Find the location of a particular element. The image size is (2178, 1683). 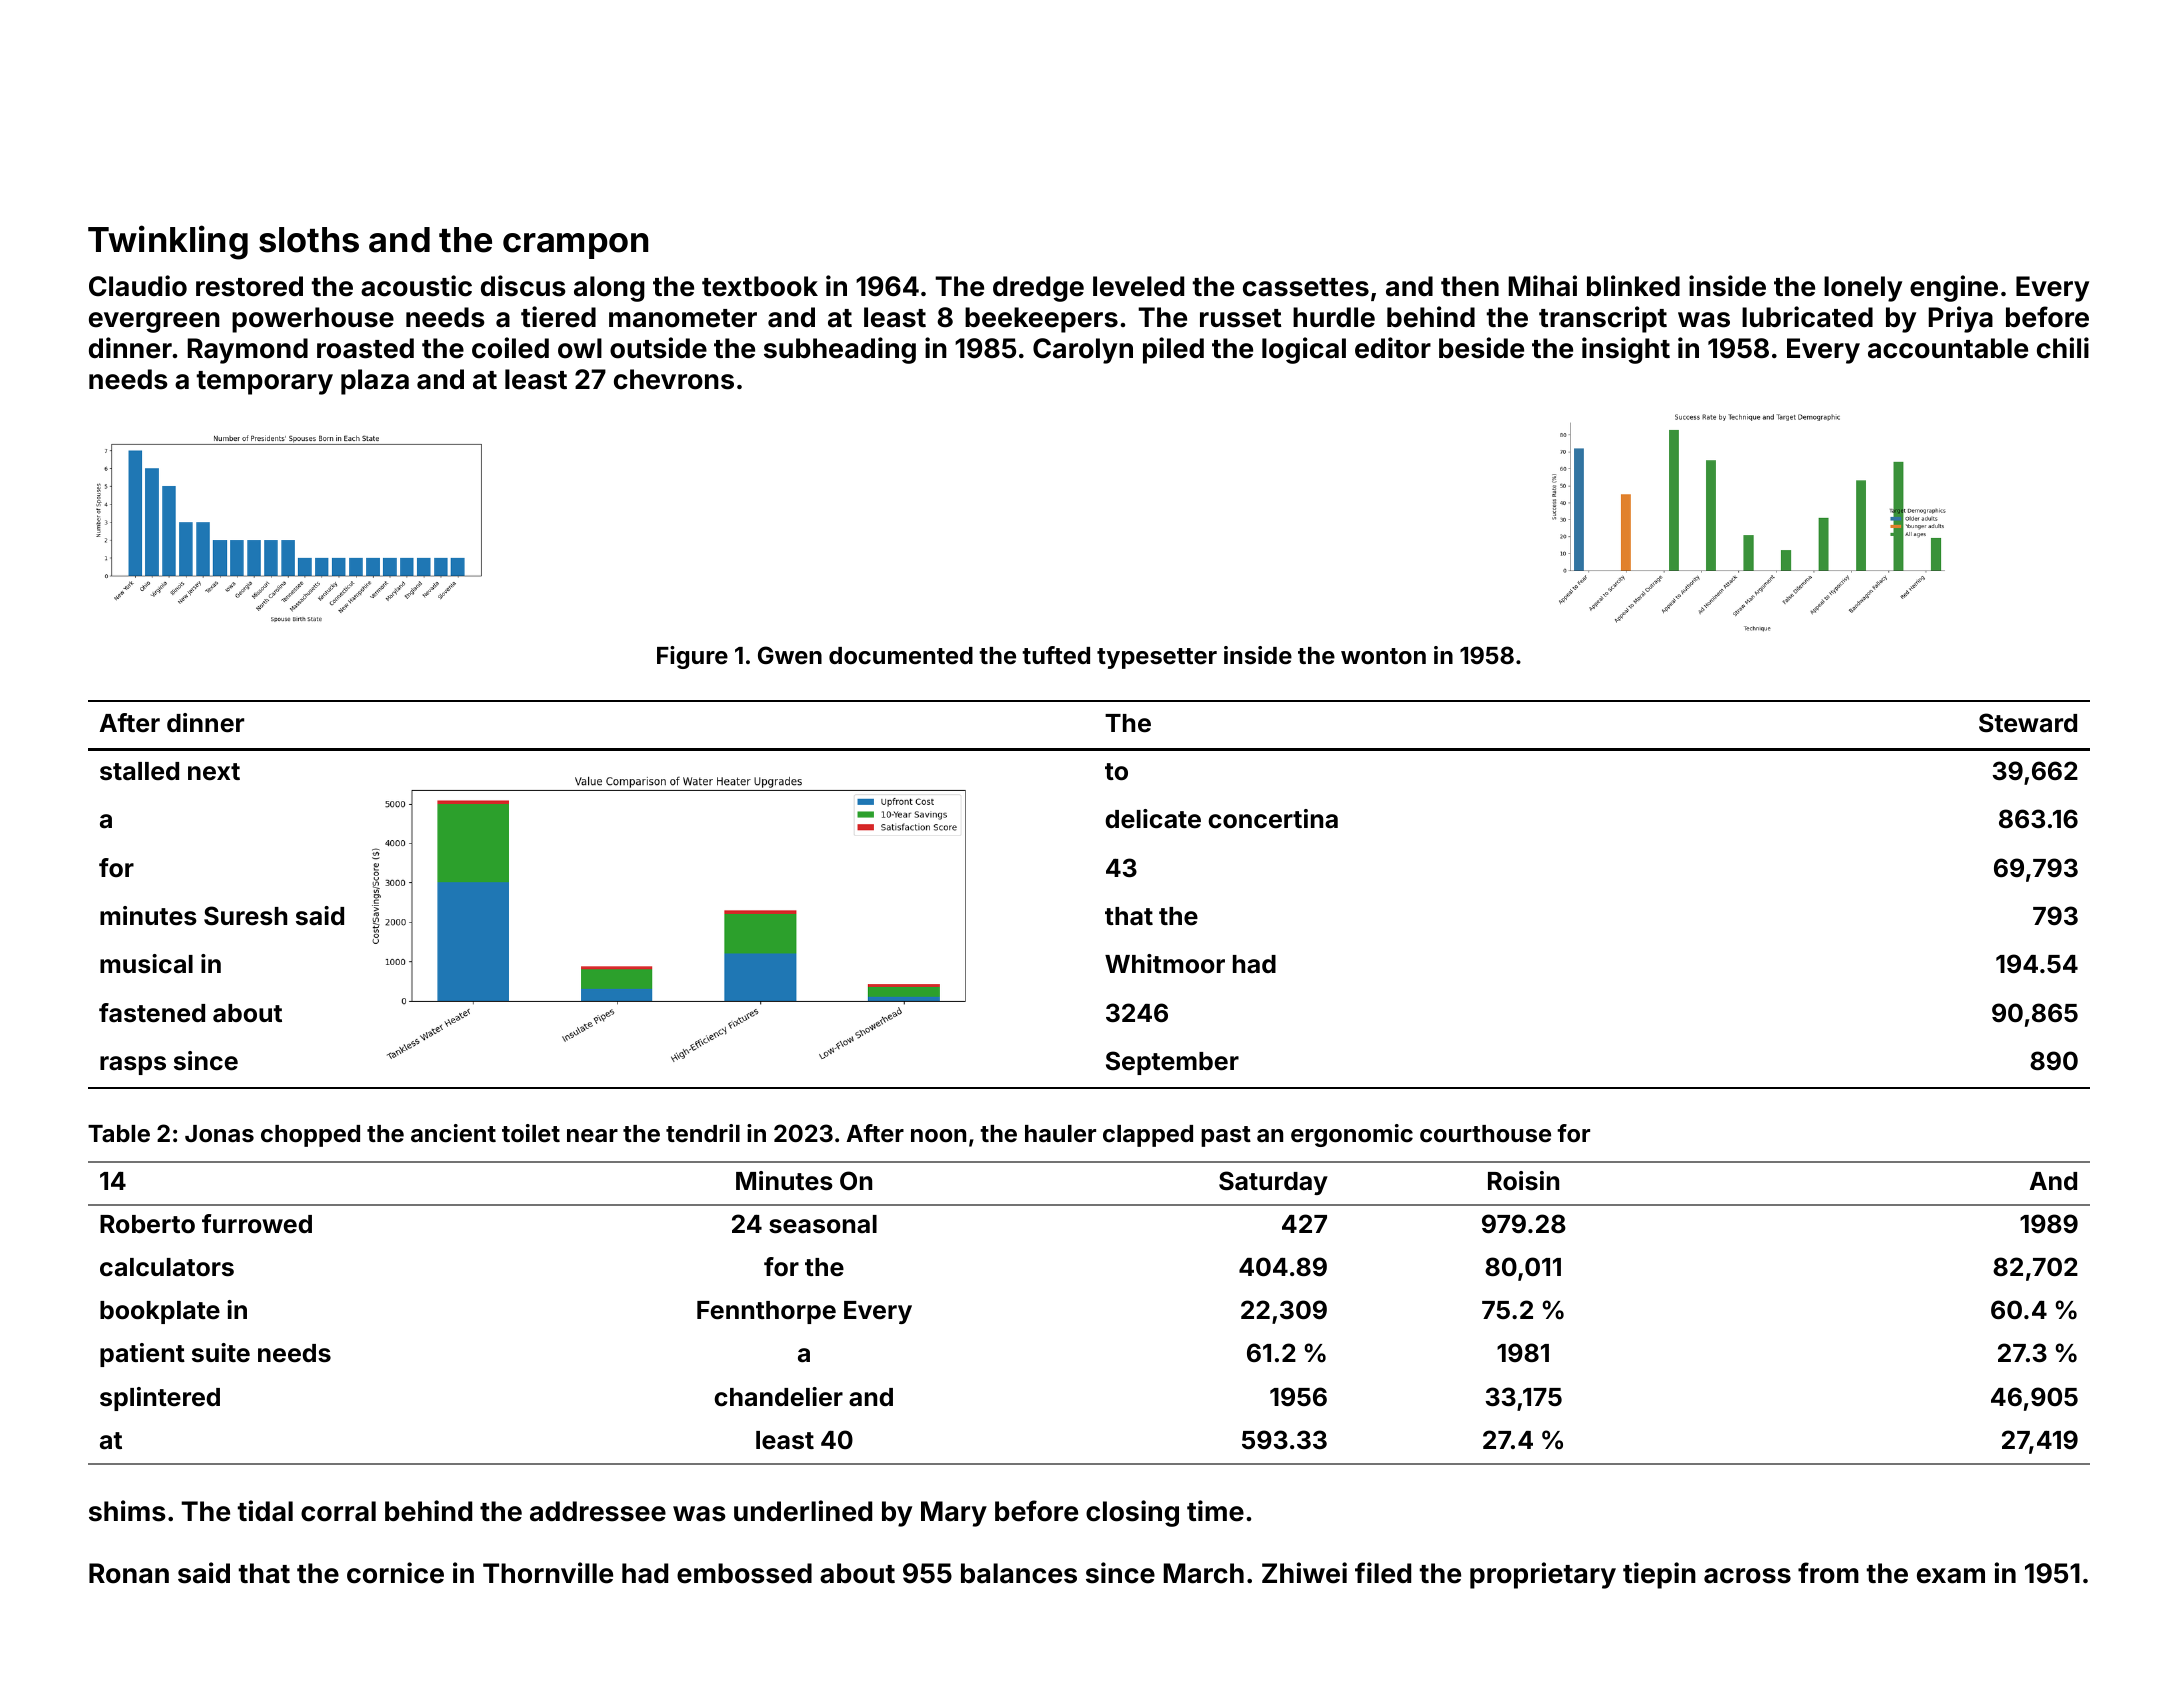

crampon is located at coordinates (575, 246).
